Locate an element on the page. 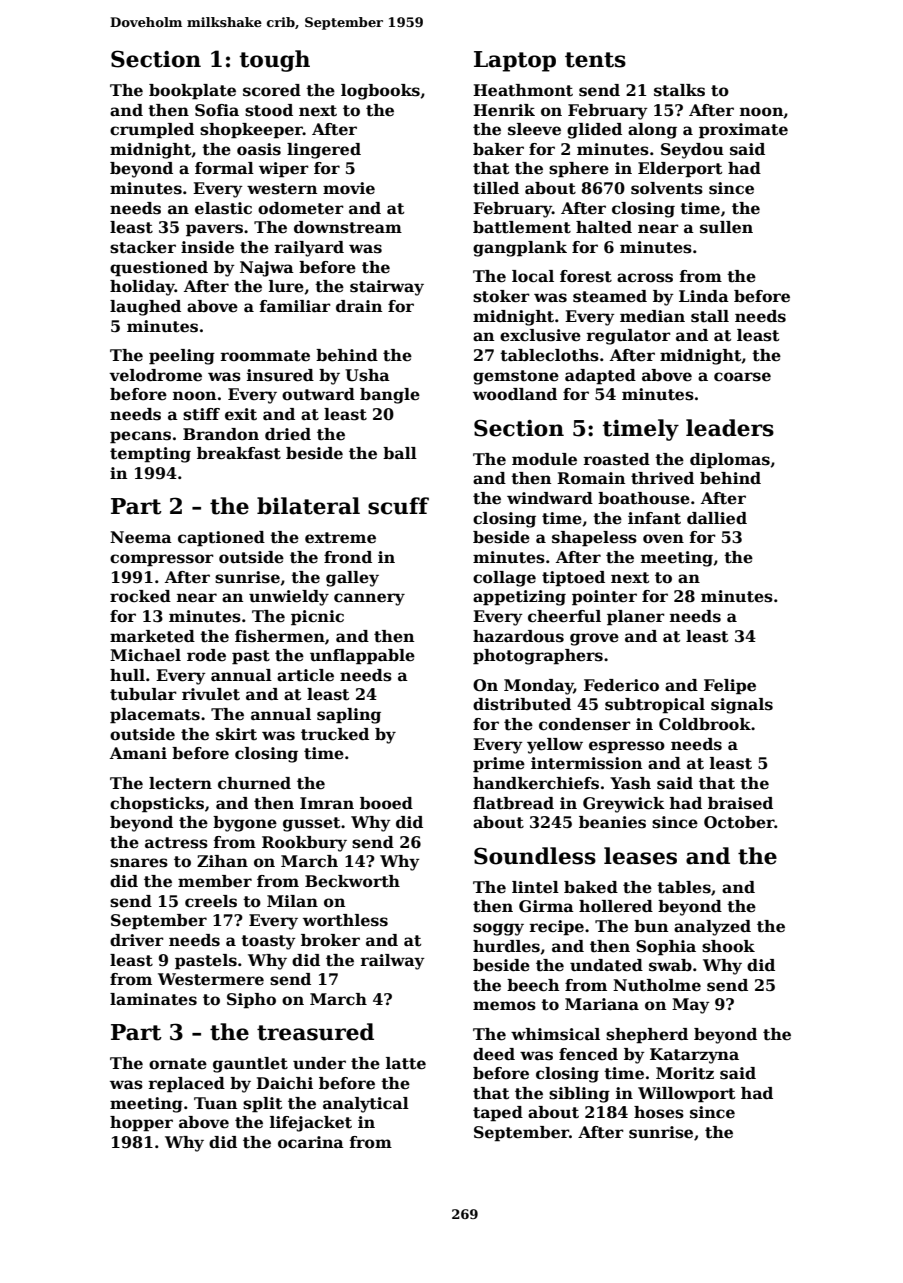 The height and width of the image is (1283, 903). Laptop is located at coordinates (515, 61).
